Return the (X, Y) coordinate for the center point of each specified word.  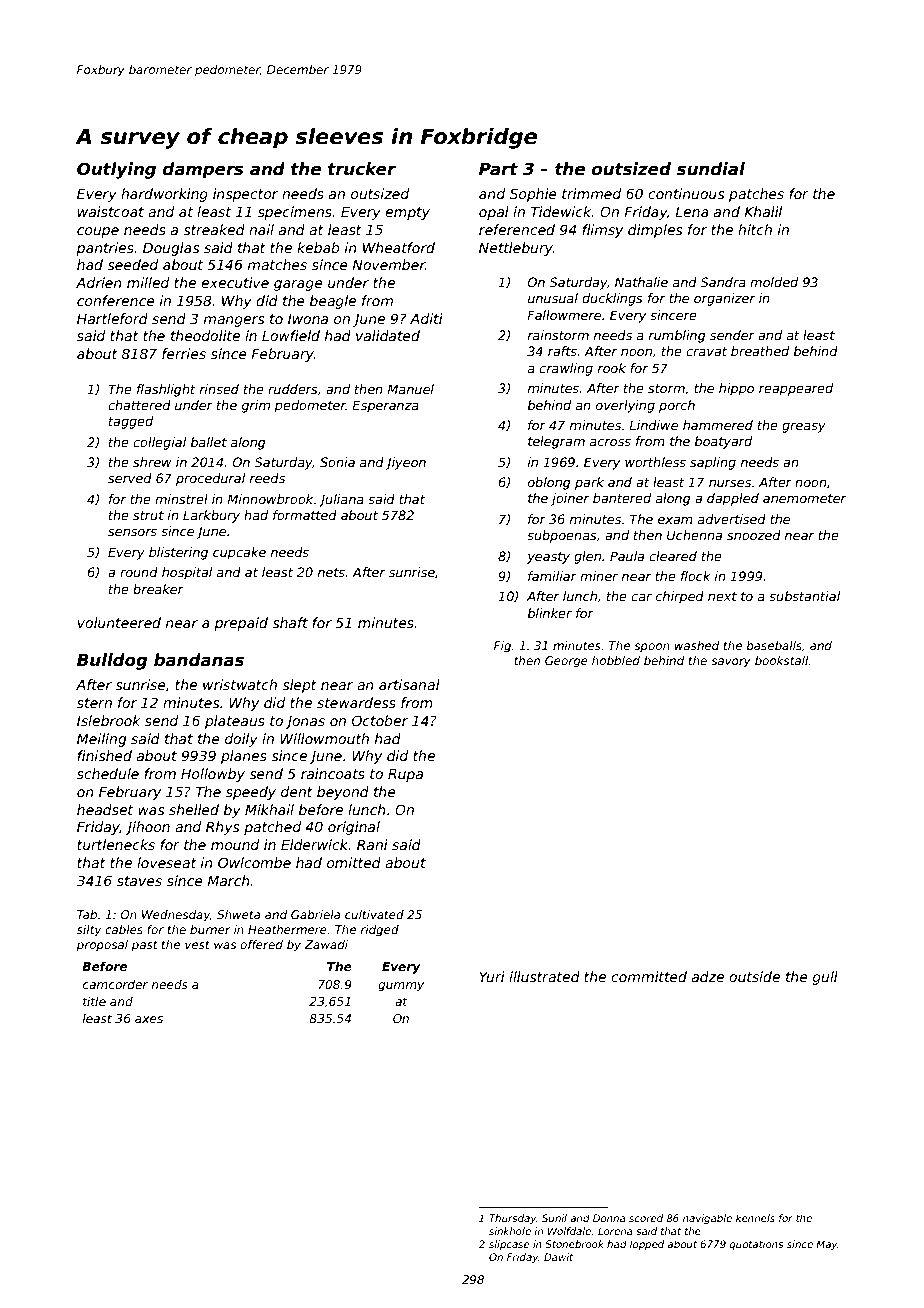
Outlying (116, 170)
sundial (711, 169)
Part (498, 168)
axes (149, 1019)
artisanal (409, 684)
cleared (673, 556)
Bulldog (112, 661)
